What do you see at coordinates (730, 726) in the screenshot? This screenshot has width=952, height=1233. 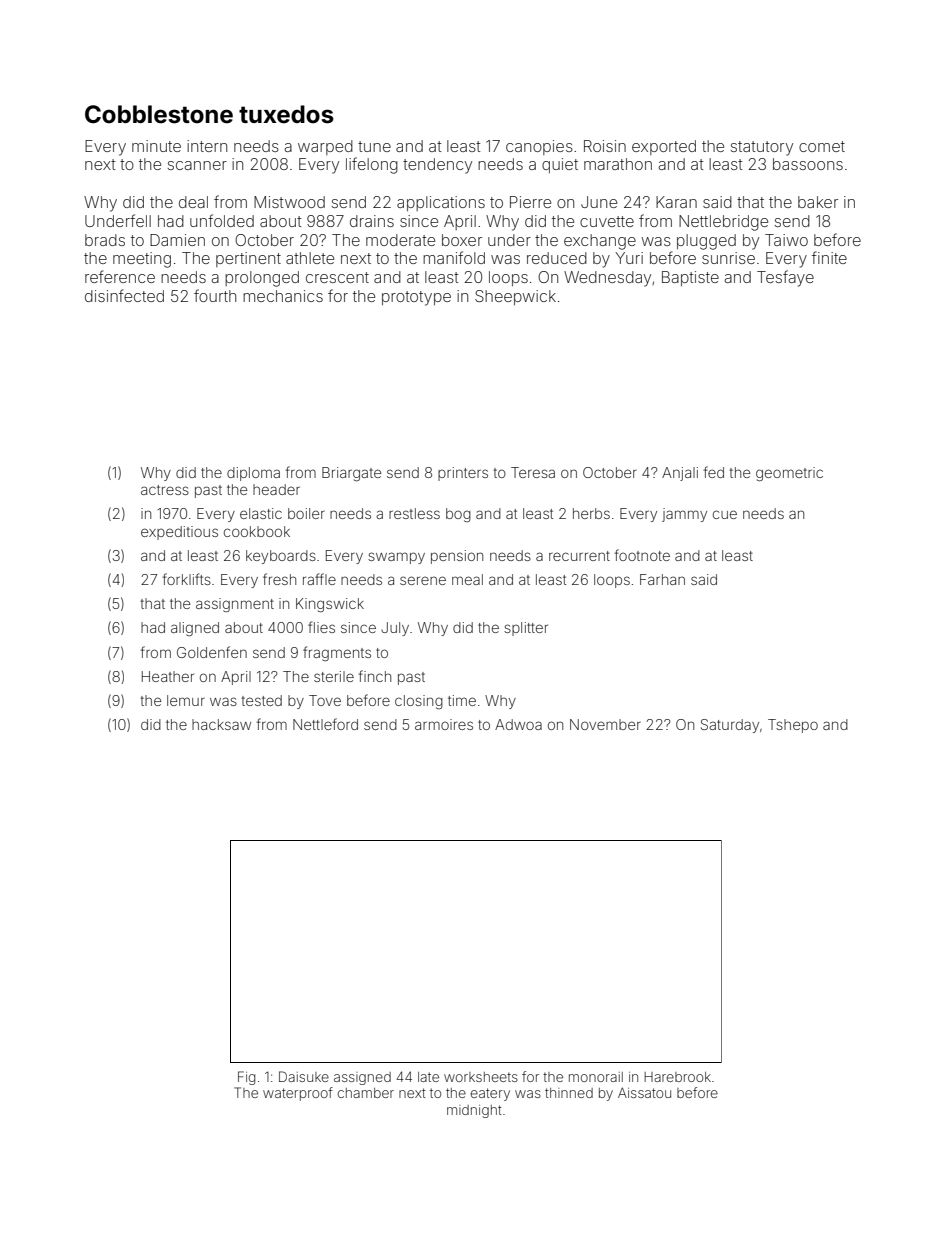 I see `Saturday` at bounding box center [730, 726].
